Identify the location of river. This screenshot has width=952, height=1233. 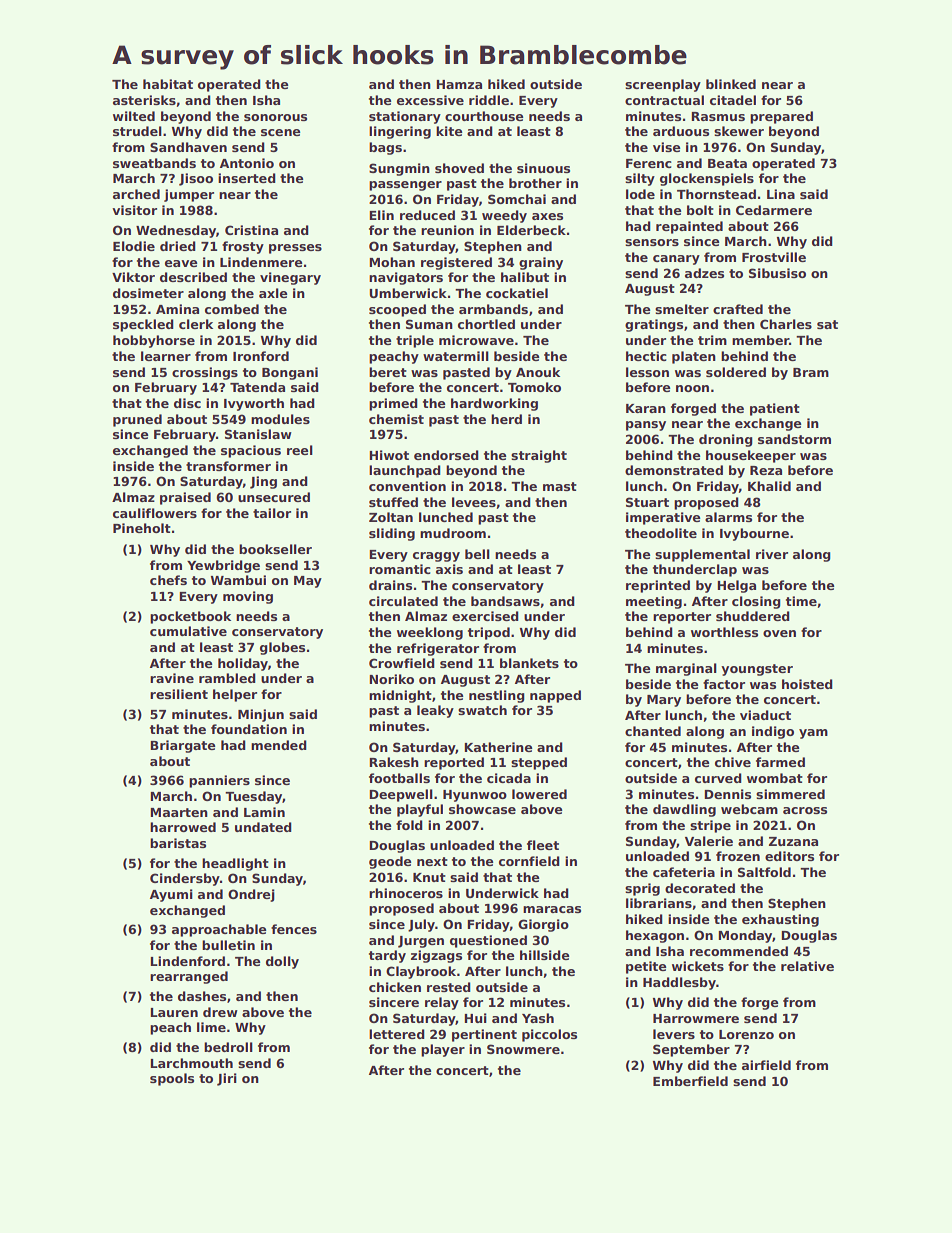
(772, 554).
